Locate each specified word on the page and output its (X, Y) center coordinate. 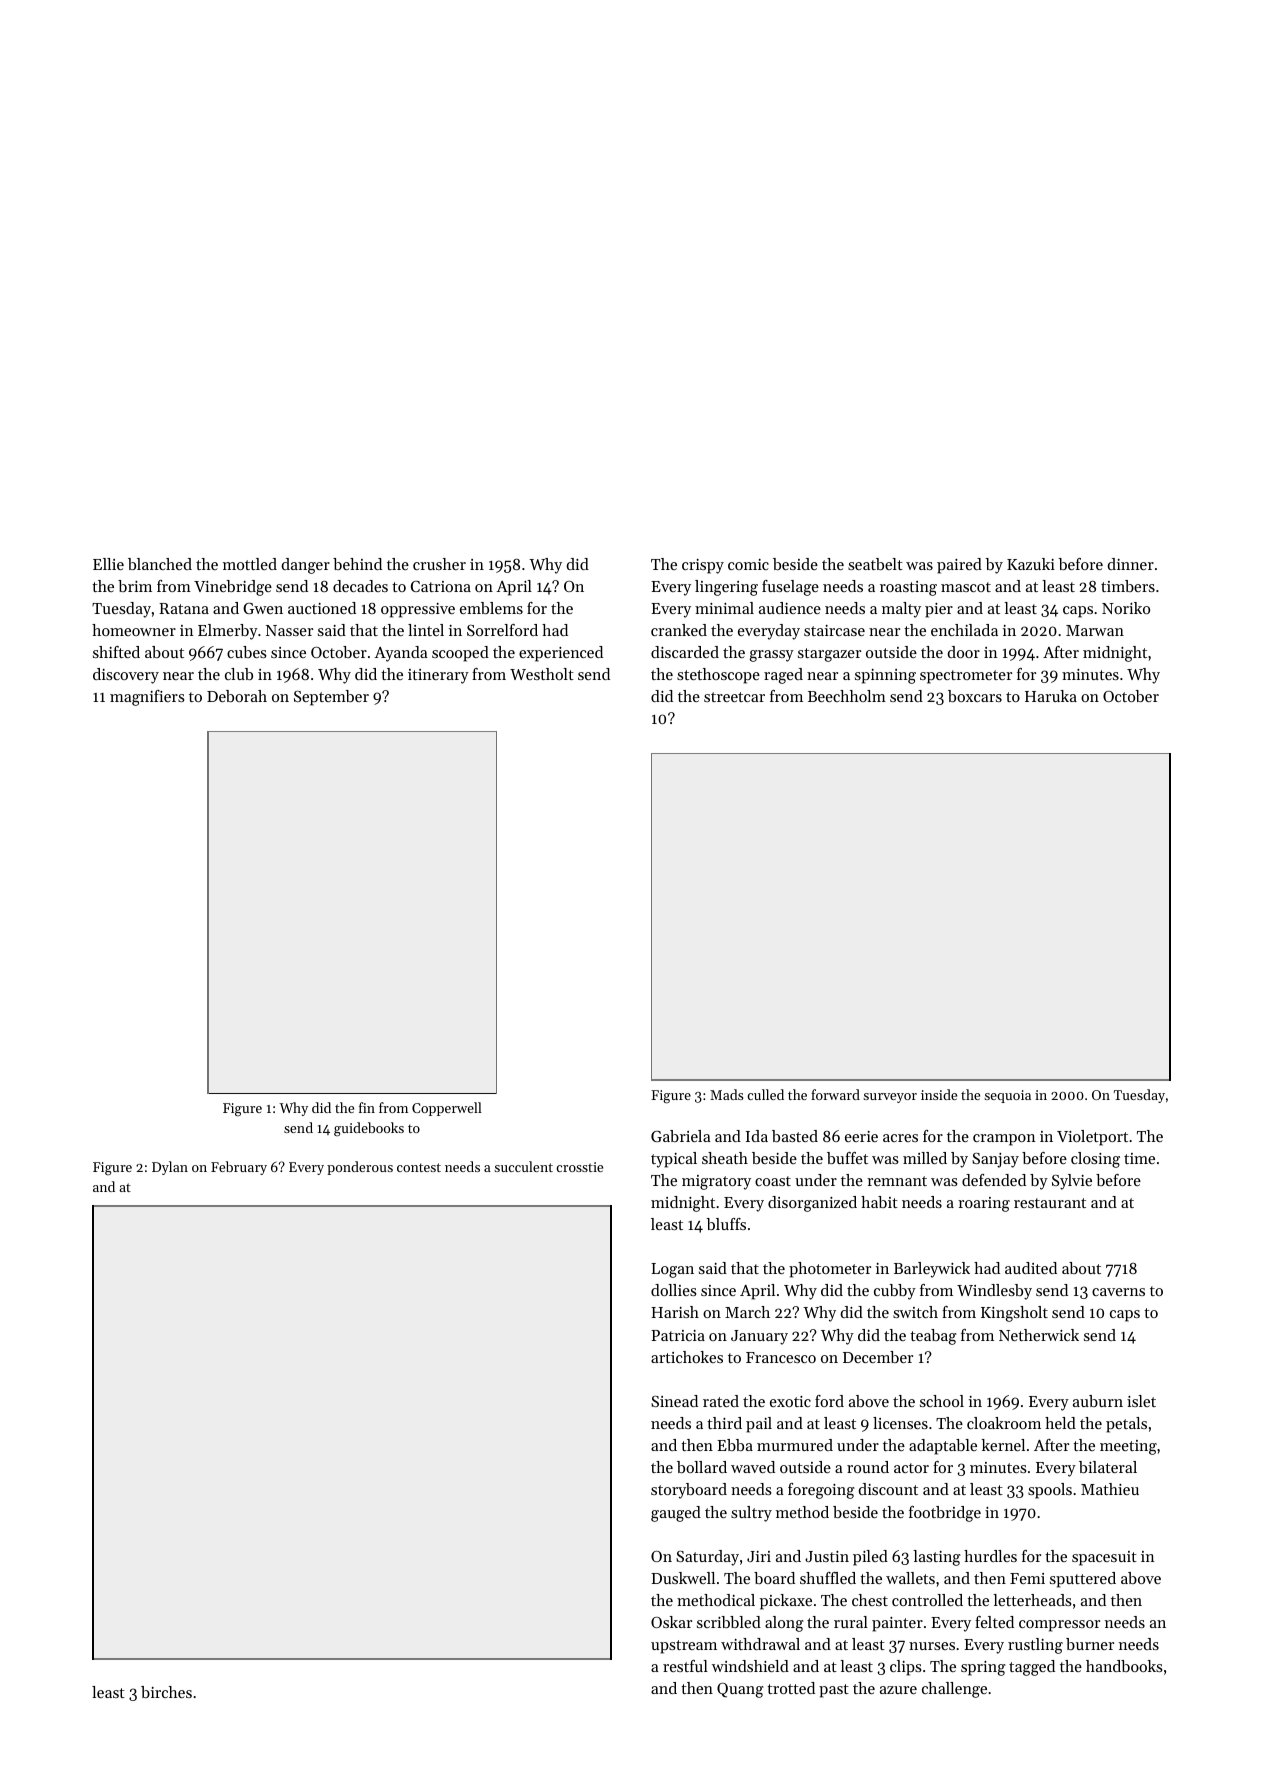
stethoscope (718, 676)
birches (166, 1692)
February (239, 1168)
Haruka (1051, 696)
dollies (674, 1290)
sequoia (1007, 1096)
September (331, 698)
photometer (830, 1270)
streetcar (734, 697)
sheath (725, 1158)
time (1139, 1158)
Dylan (170, 1168)
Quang (740, 1690)
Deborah (237, 696)
